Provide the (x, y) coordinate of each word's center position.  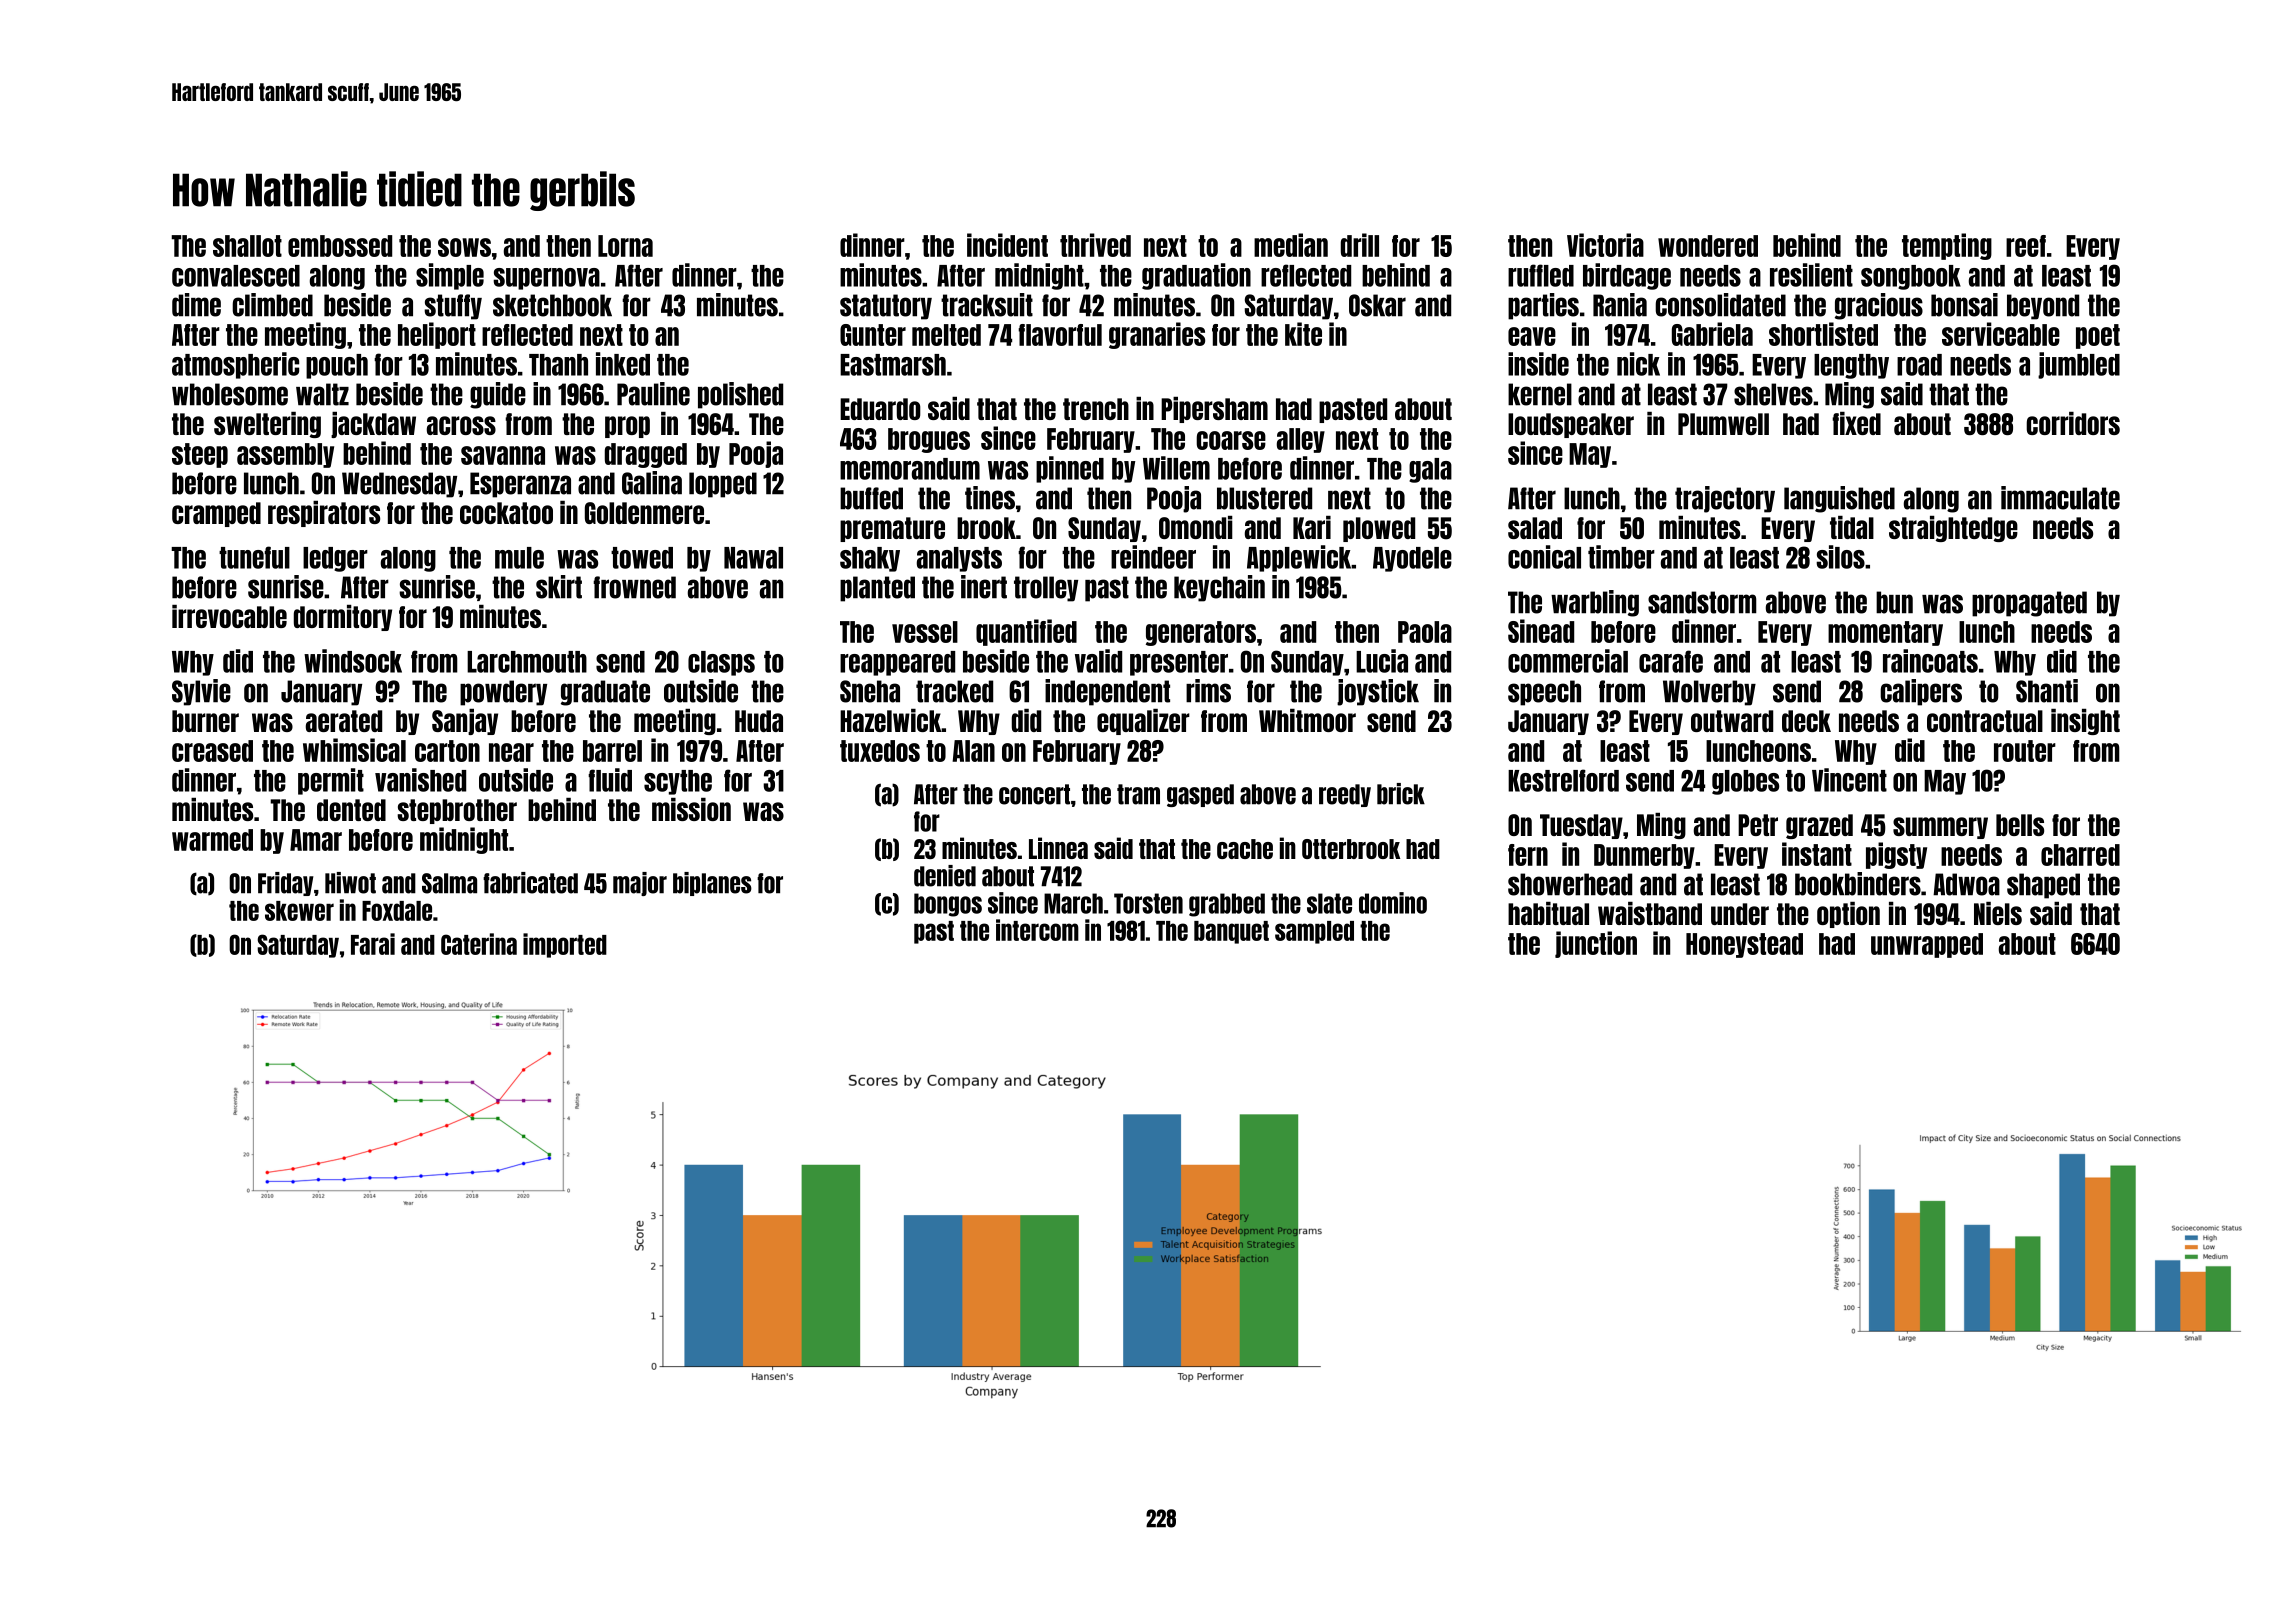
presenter (1179, 663)
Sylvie (201, 692)
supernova (546, 279)
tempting (1947, 246)
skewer (299, 911)
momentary (1885, 633)
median (1291, 245)
